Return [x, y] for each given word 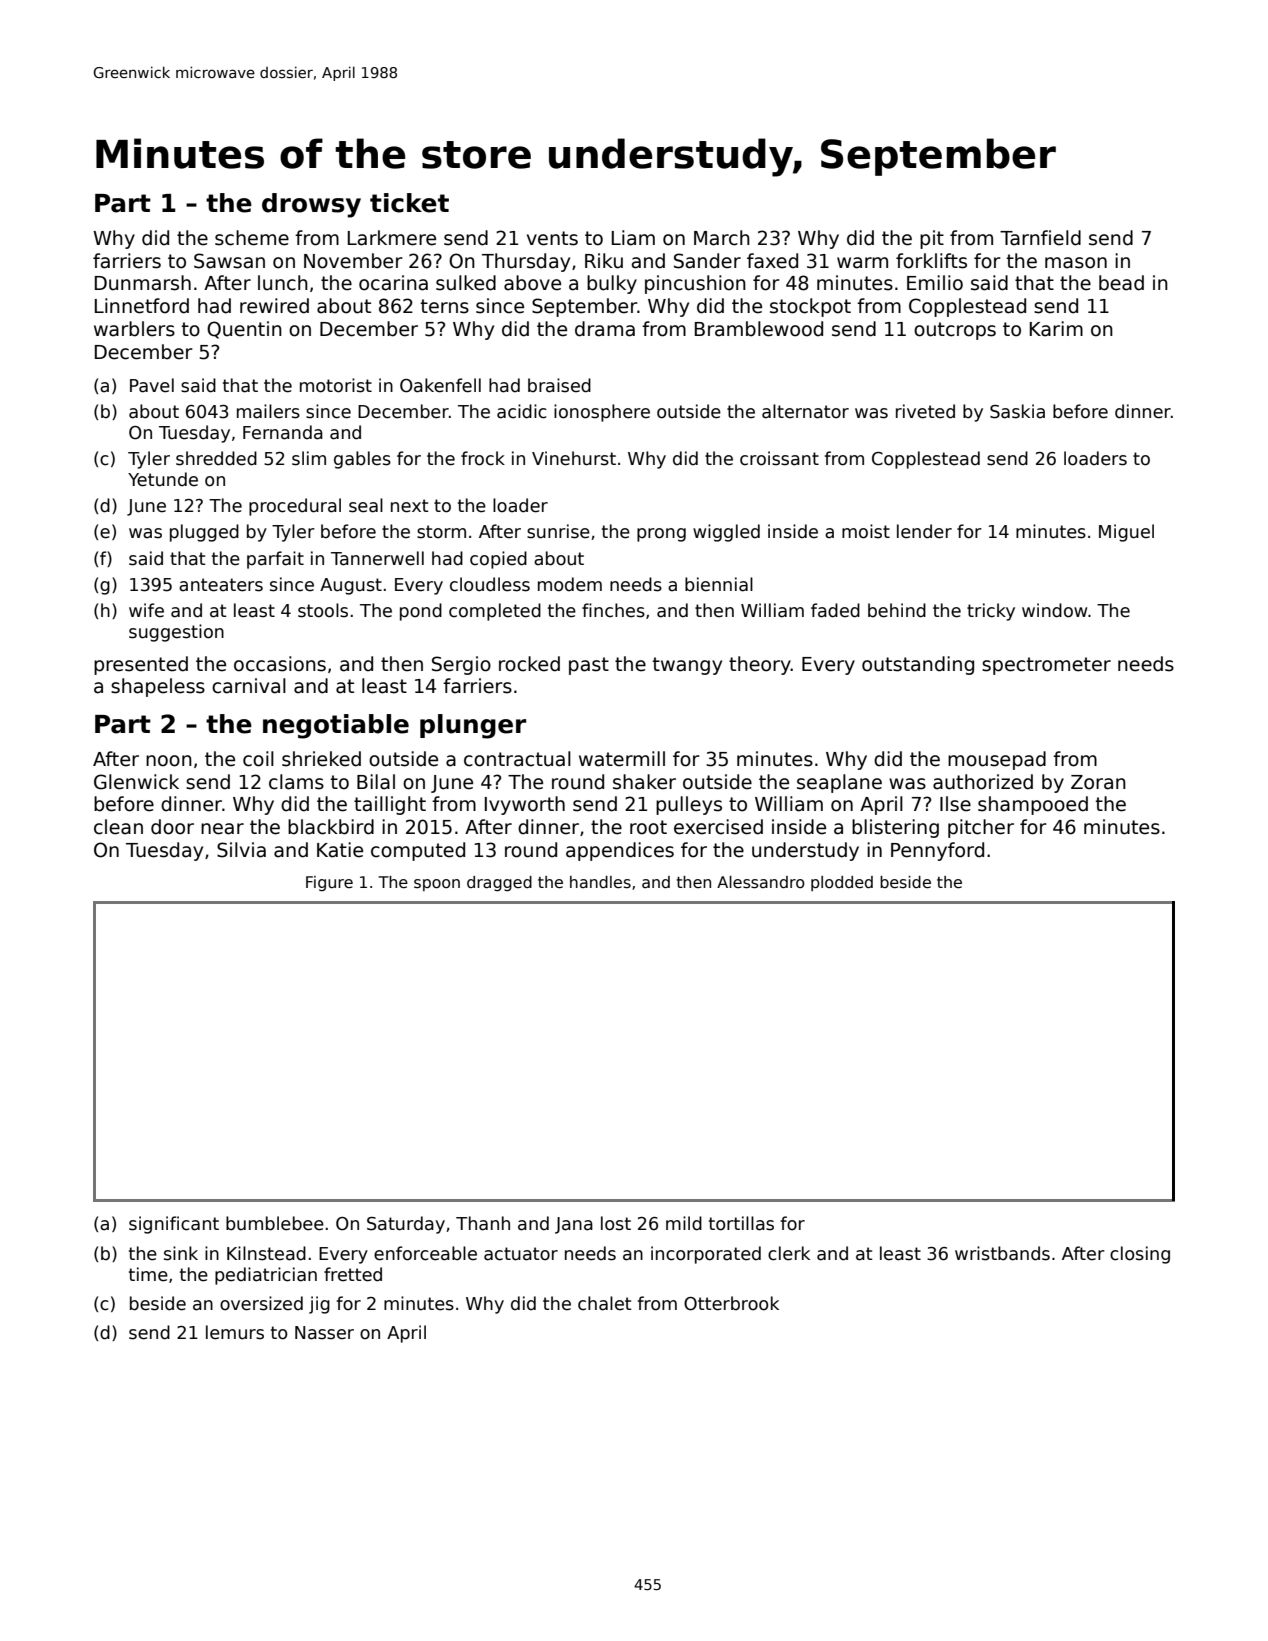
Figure [329, 883]
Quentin [244, 330]
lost [616, 1223]
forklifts [931, 261]
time [148, 1274]
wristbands [1002, 1253]
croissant [779, 458]
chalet [605, 1303]
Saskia [1017, 411]
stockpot [810, 307]
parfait [275, 560]
